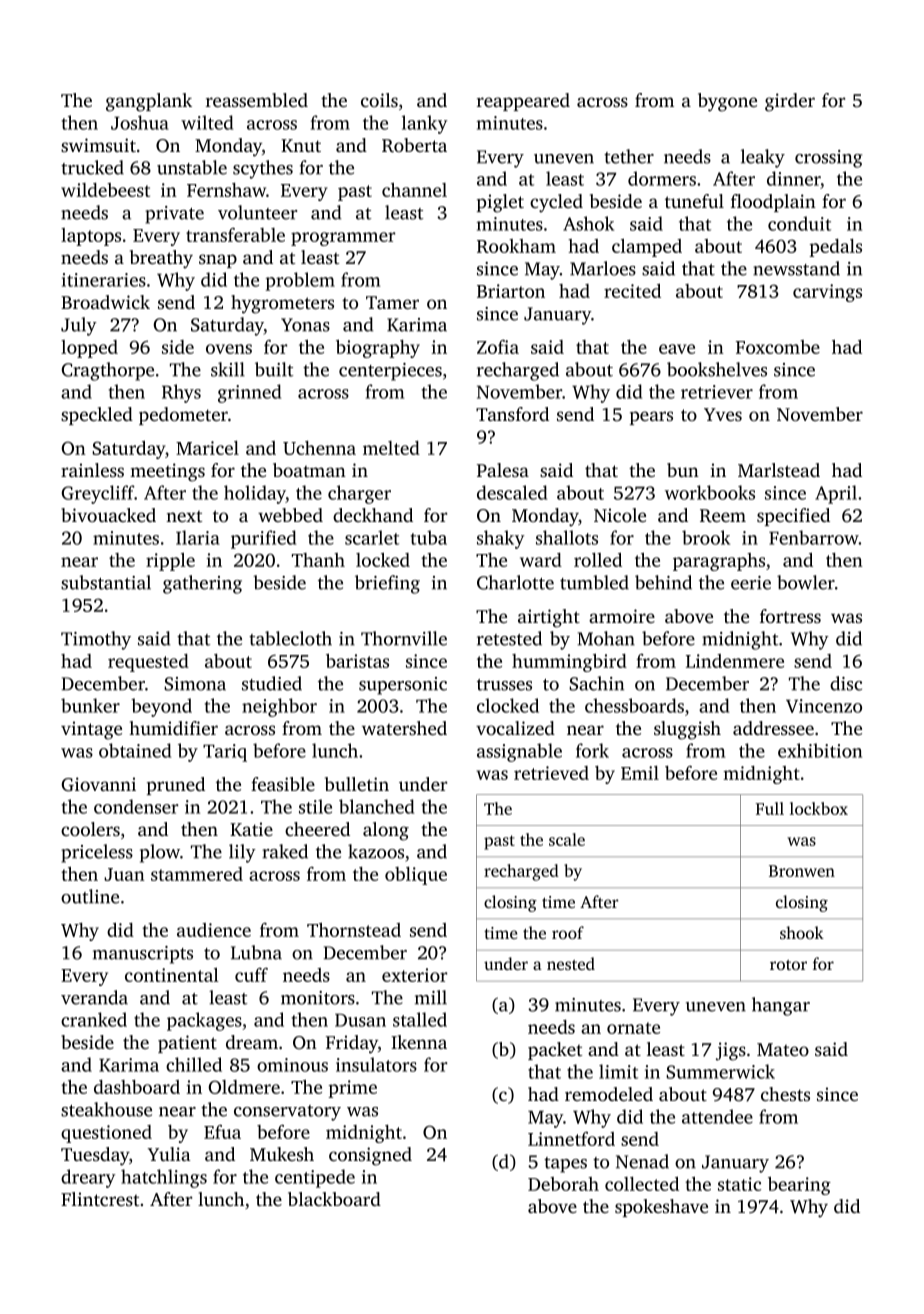 This screenshot has width=924, height=1314. I want to click on oblique, so click(416, 876).
